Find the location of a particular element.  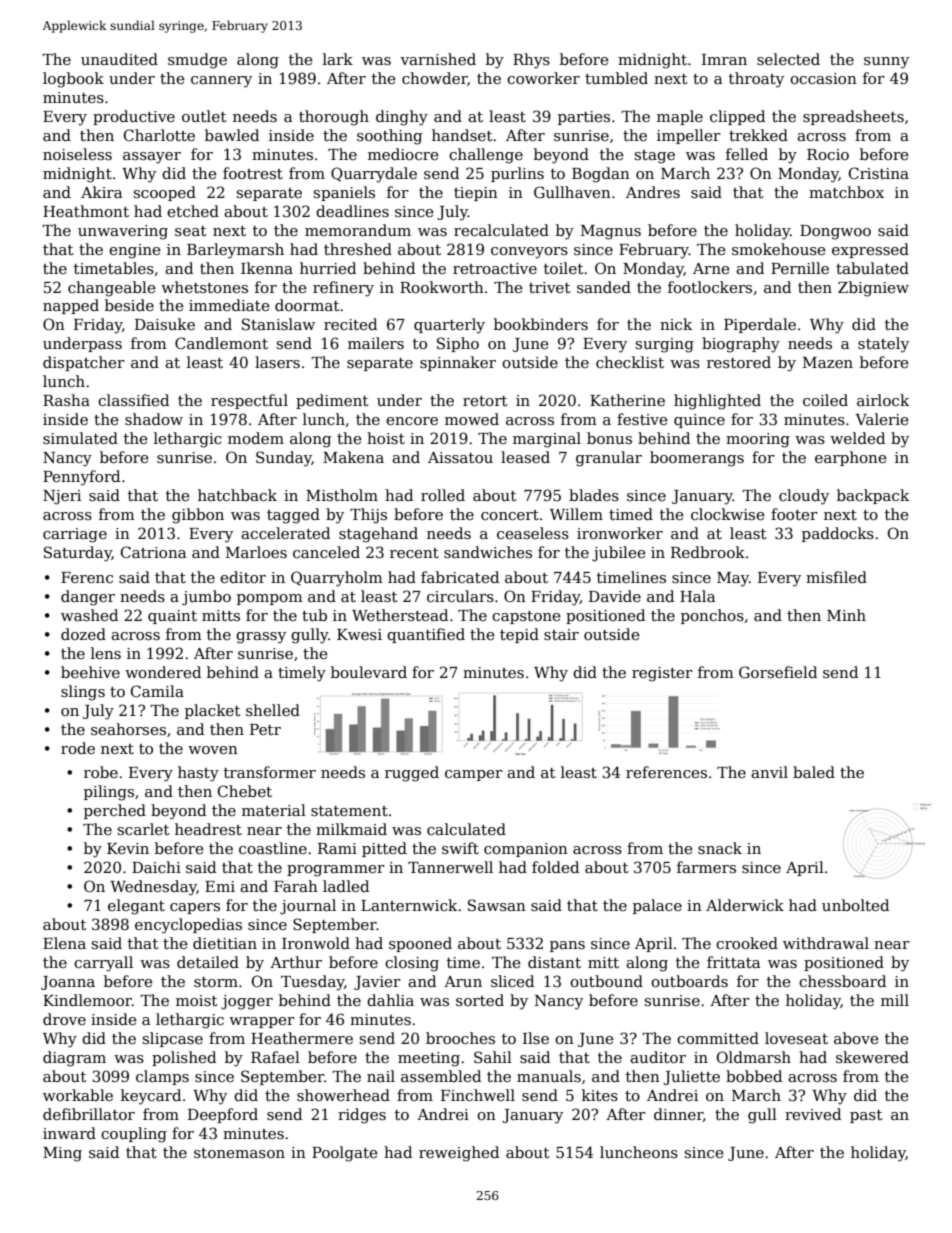

logbook is located at coordinates (73, 80).
